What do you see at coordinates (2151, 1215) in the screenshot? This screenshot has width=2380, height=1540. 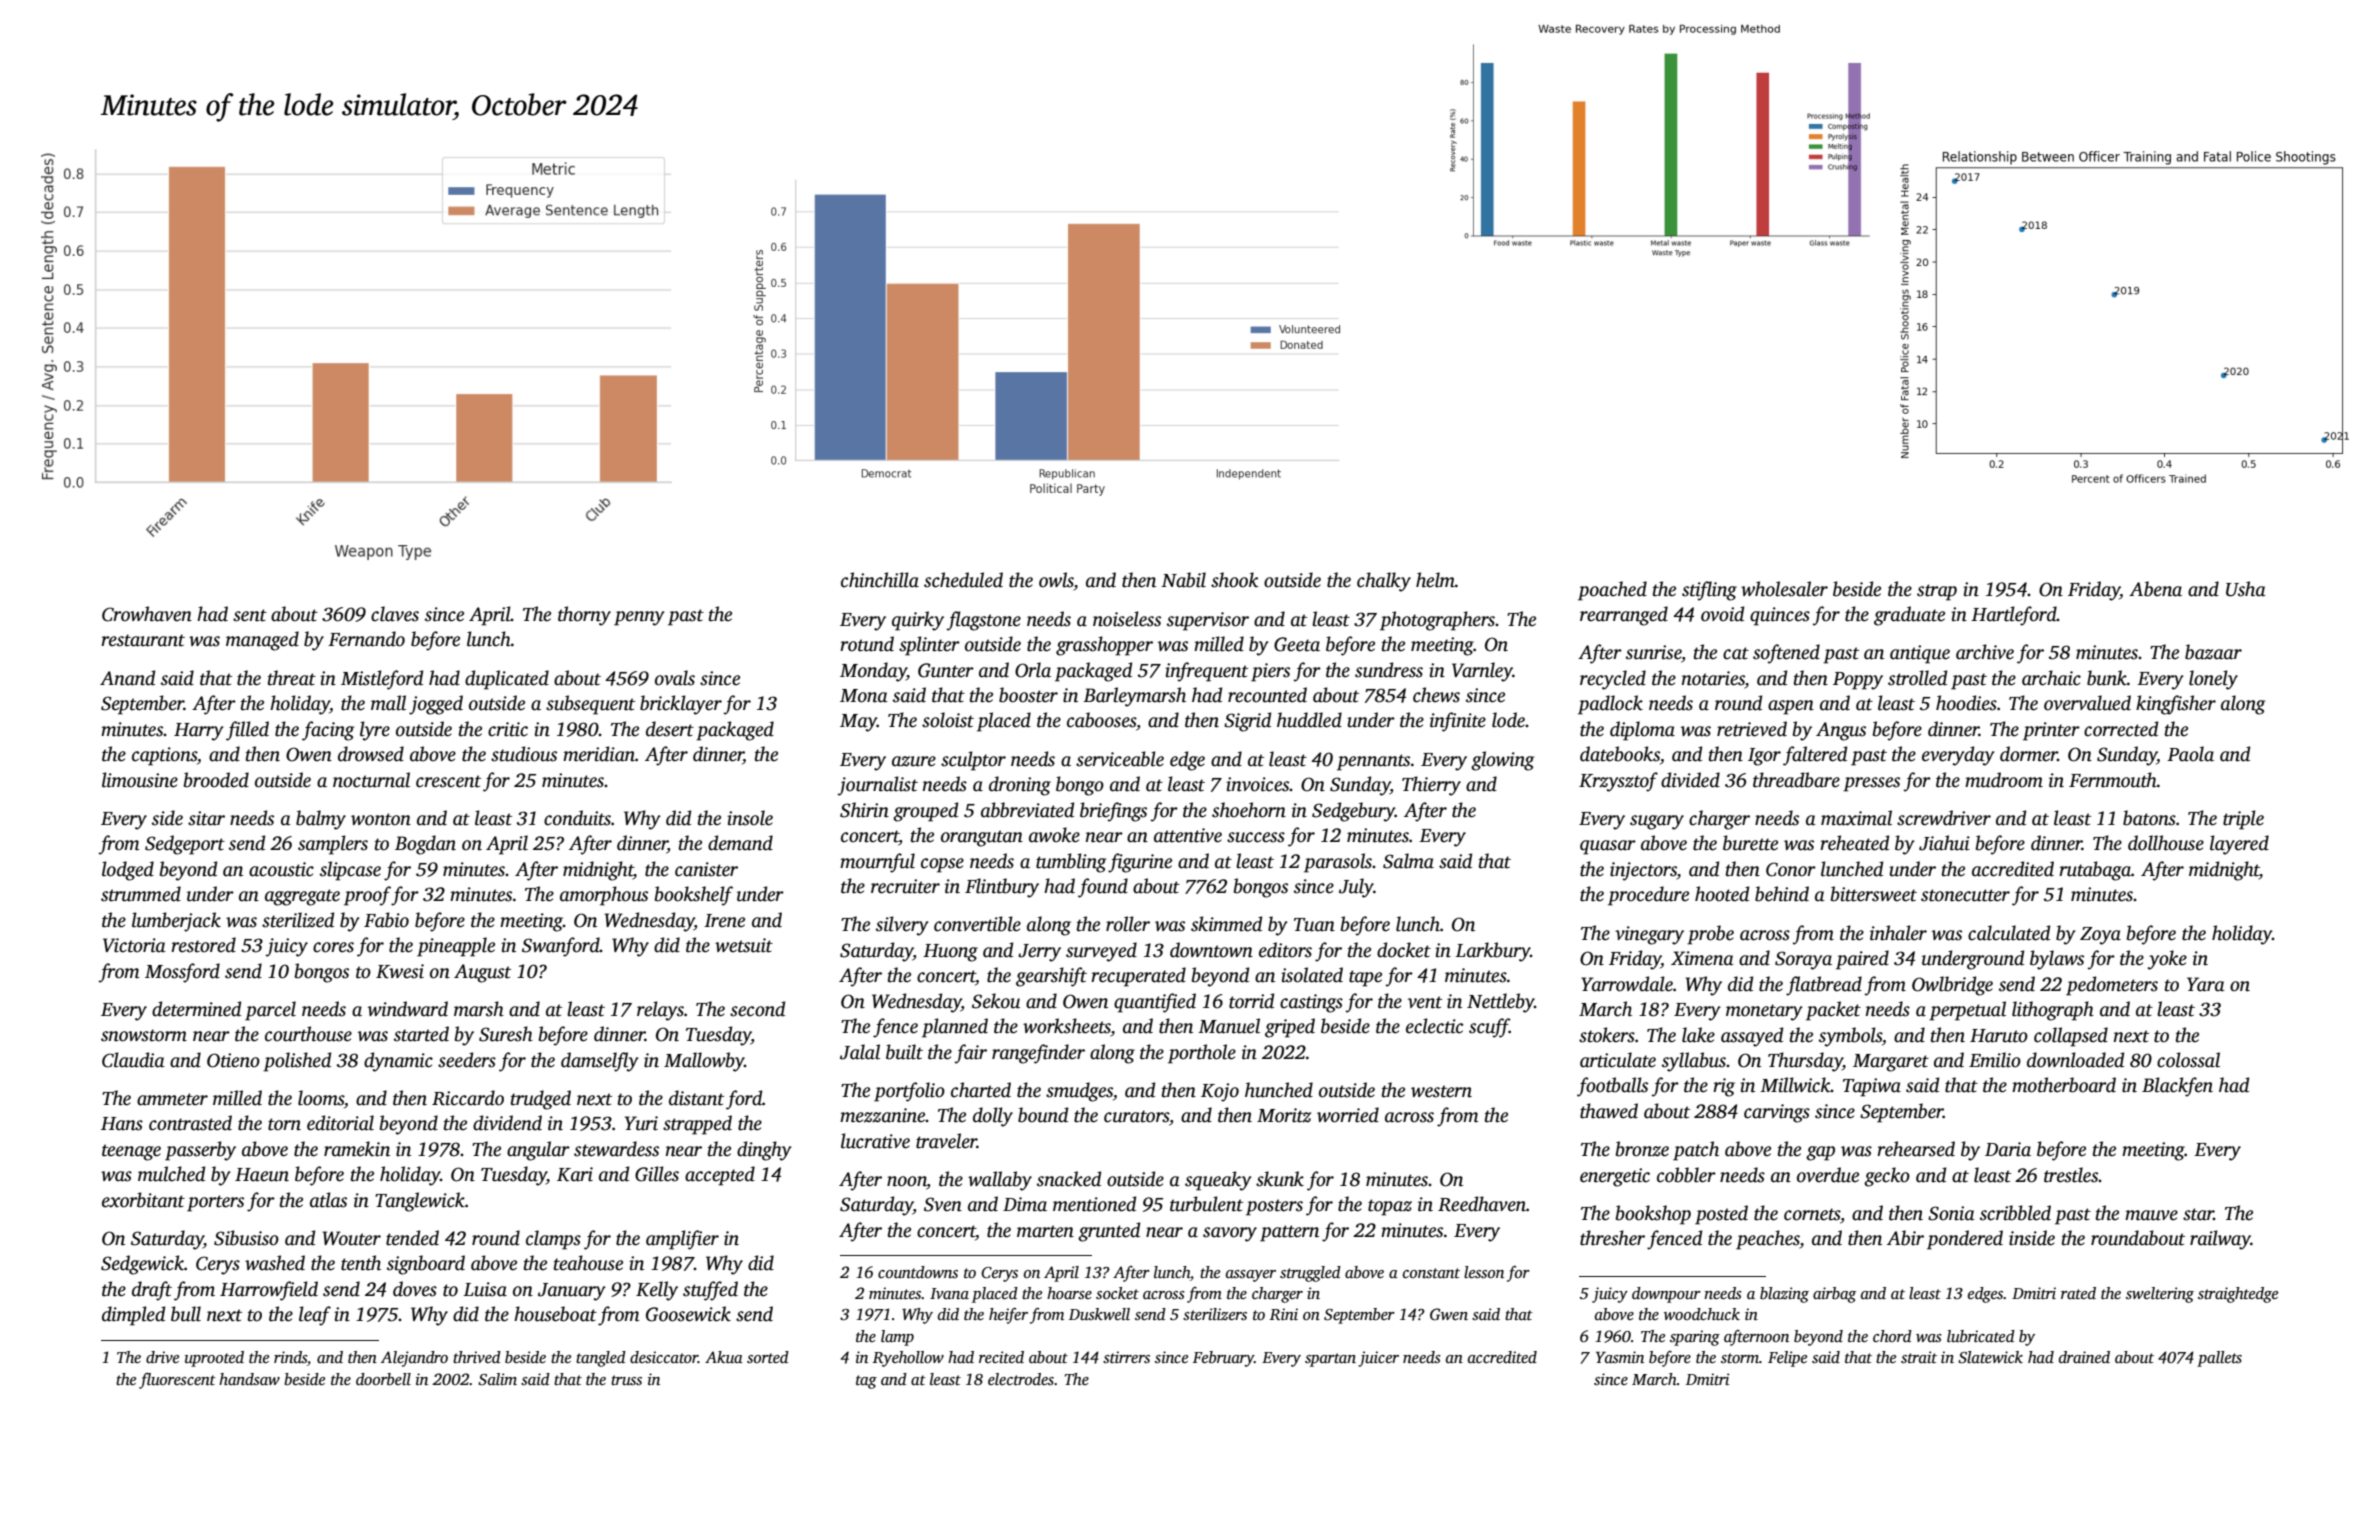 I see `mauve` at bounding box center [2151, 1215].
